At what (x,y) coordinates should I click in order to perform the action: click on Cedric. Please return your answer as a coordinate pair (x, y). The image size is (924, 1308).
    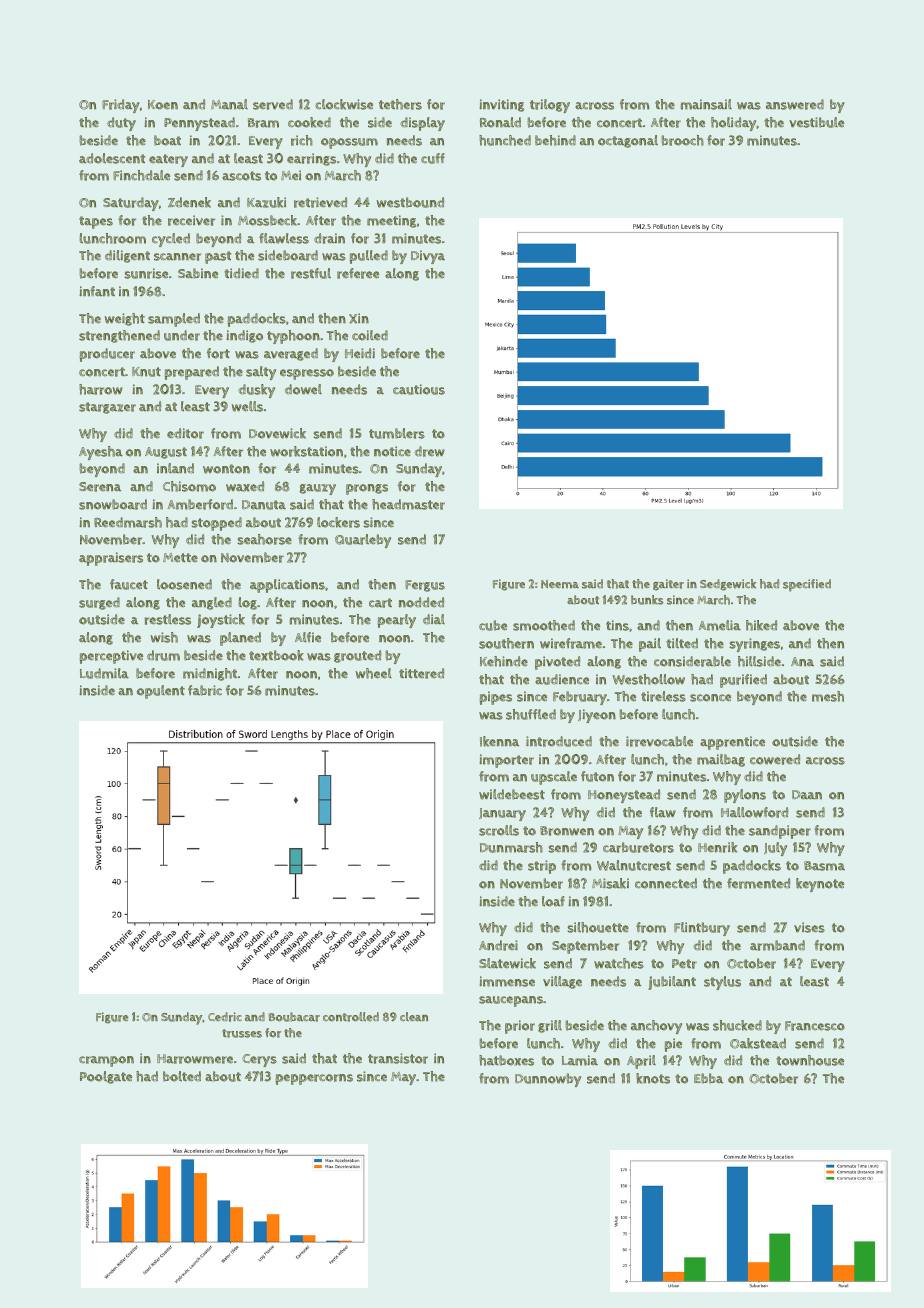
    Looking at the image, I should click on (225, 1017).
